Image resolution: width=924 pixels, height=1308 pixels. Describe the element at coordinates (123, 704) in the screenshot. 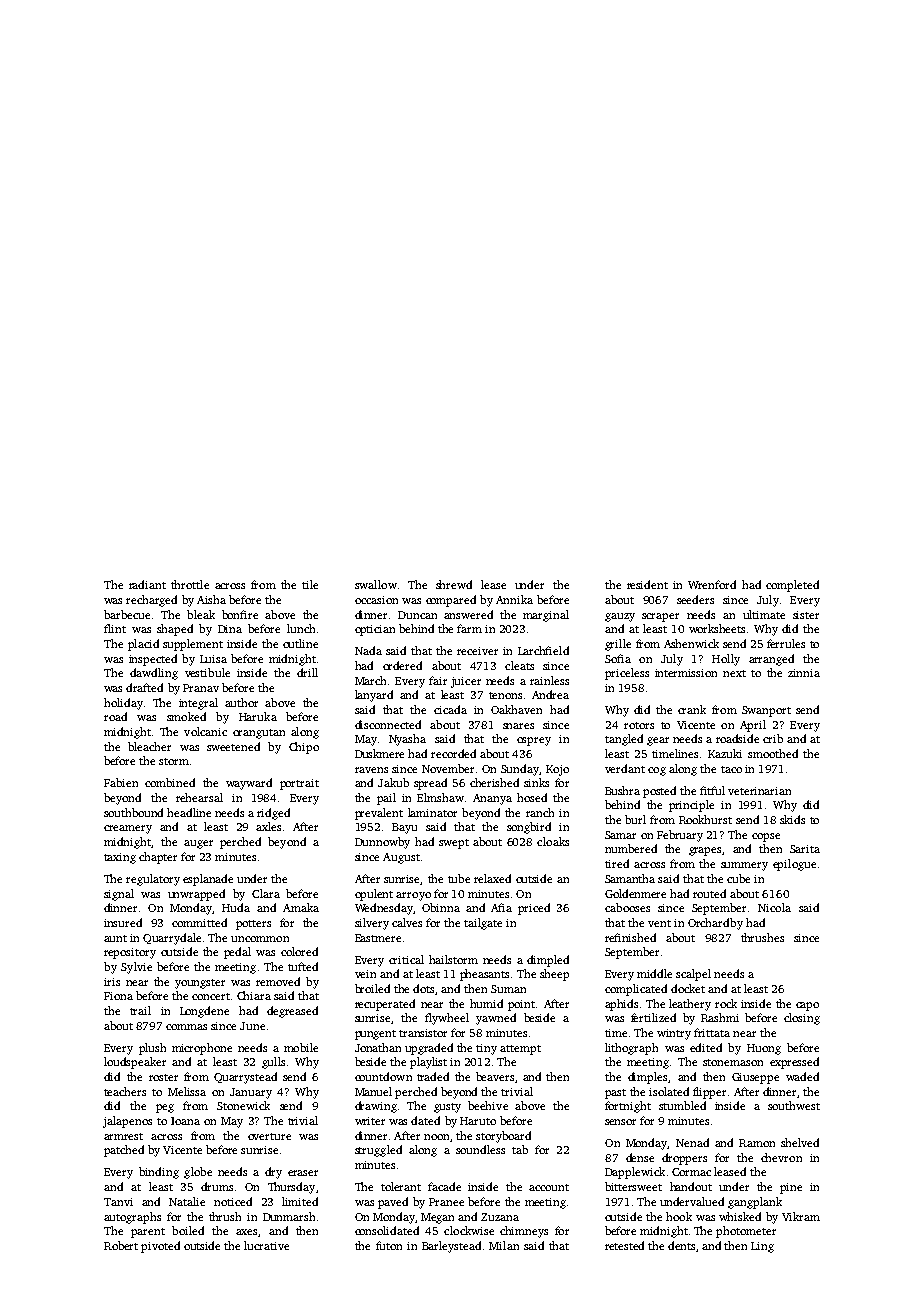

I see `holiday` at that location.
